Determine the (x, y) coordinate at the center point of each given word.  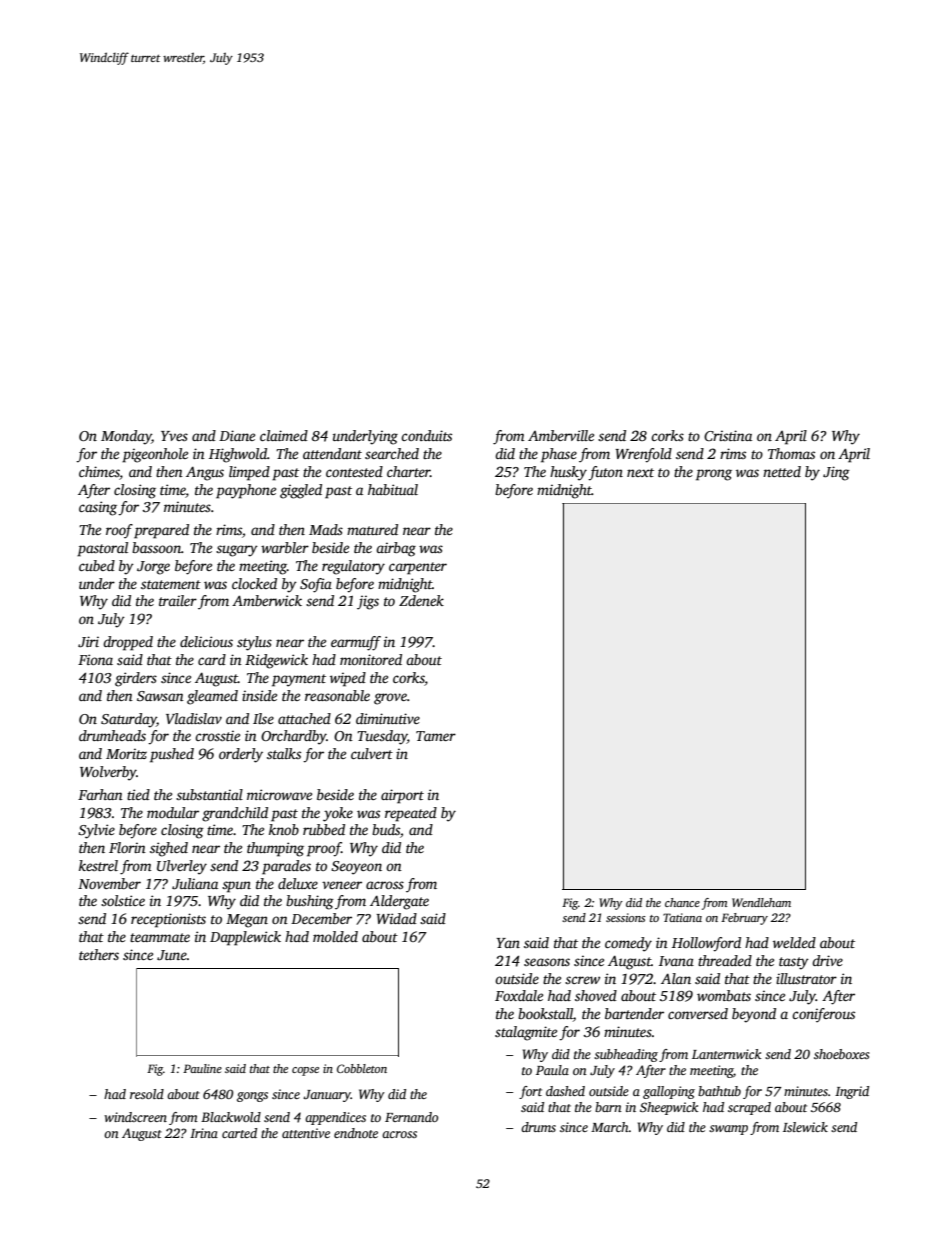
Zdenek (421, 600)
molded (335, 936)
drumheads (112, 735)
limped (249, 473)
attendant (332, 453)
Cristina (728, 435)
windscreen (135, 1117)
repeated (411, 814)
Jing (836, 473)
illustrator (806, 978)
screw (582, 980)
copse (305, 1071)
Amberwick (267, 600)
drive (827, 960)
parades (286, 867)
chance (682, 902)
